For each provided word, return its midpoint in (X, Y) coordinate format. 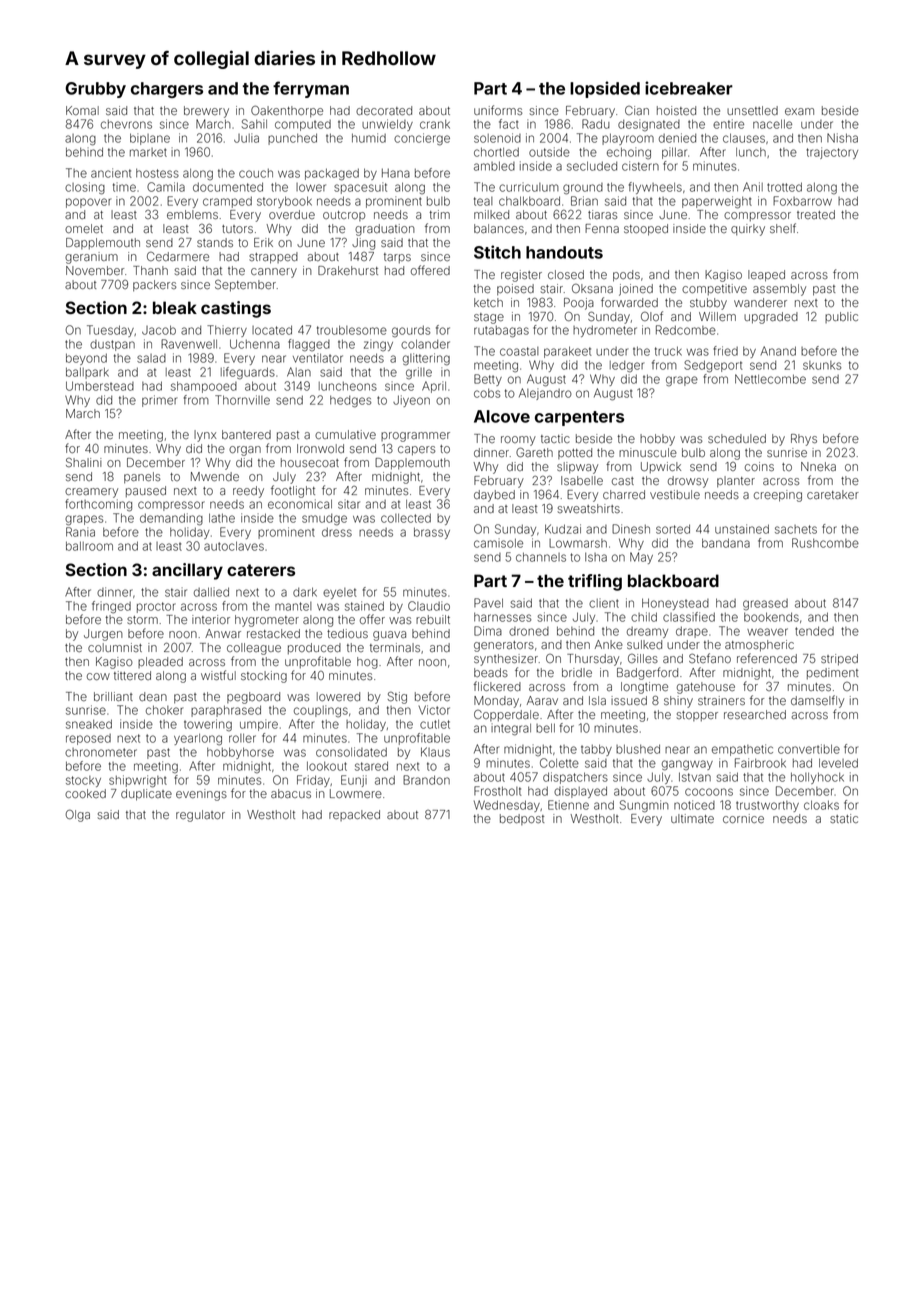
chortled (496, 152)
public (841, 317)
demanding (171, 519)
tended (814, 631)
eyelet (340, 593)
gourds (411, 331)
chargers (167, 90)
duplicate (146, 795)
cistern (640, 166)
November (95, 270)
